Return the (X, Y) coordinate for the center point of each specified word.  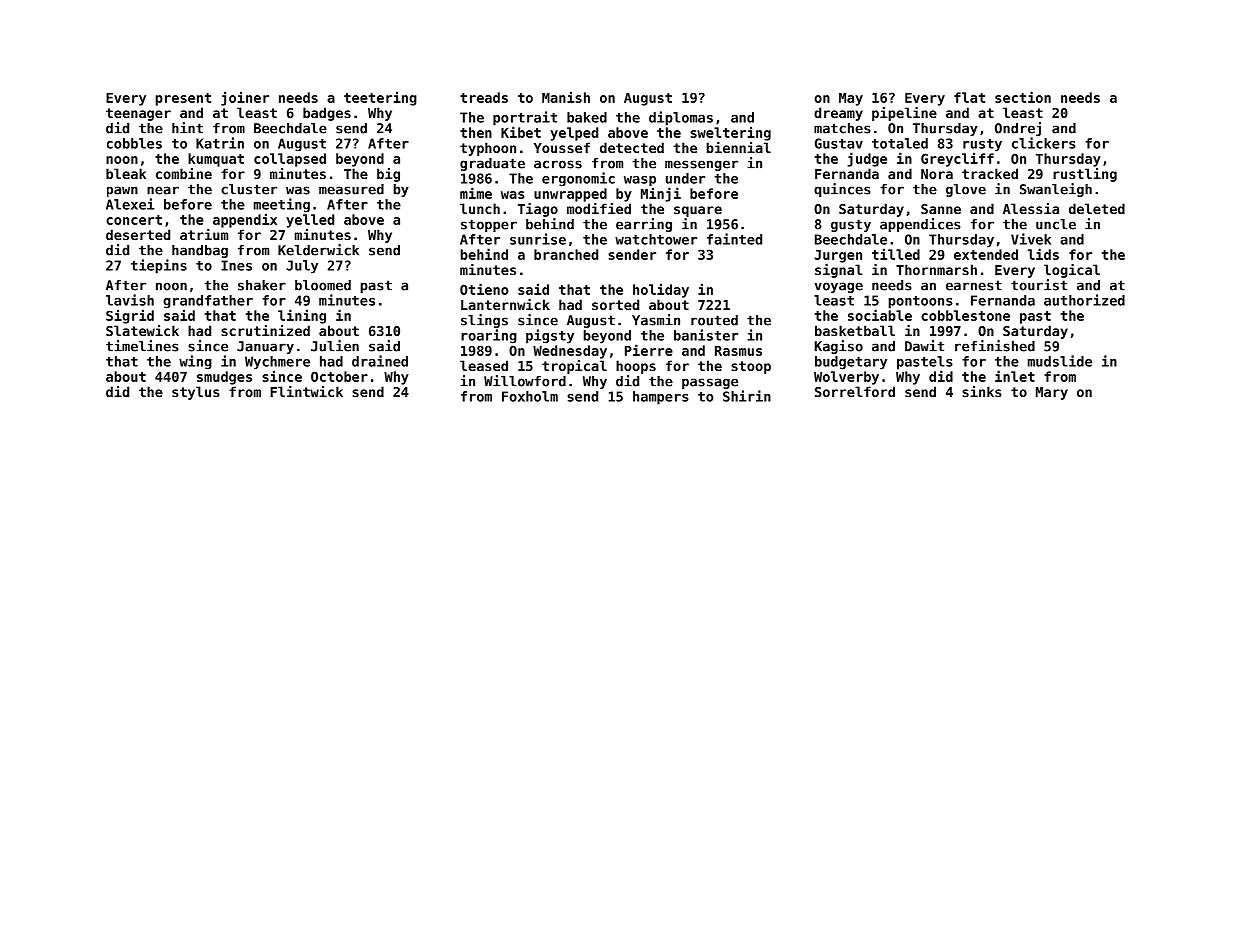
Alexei (130, 204)
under (685, 178)
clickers (1044, 143)
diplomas (681, 118)
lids (1043, 254)
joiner (245, 98)
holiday (661, 290)
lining (302, 316)
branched (566, 254)
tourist (1039, 285)
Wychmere (277, 362)
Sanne (941, 209)
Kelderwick (318, 250)
